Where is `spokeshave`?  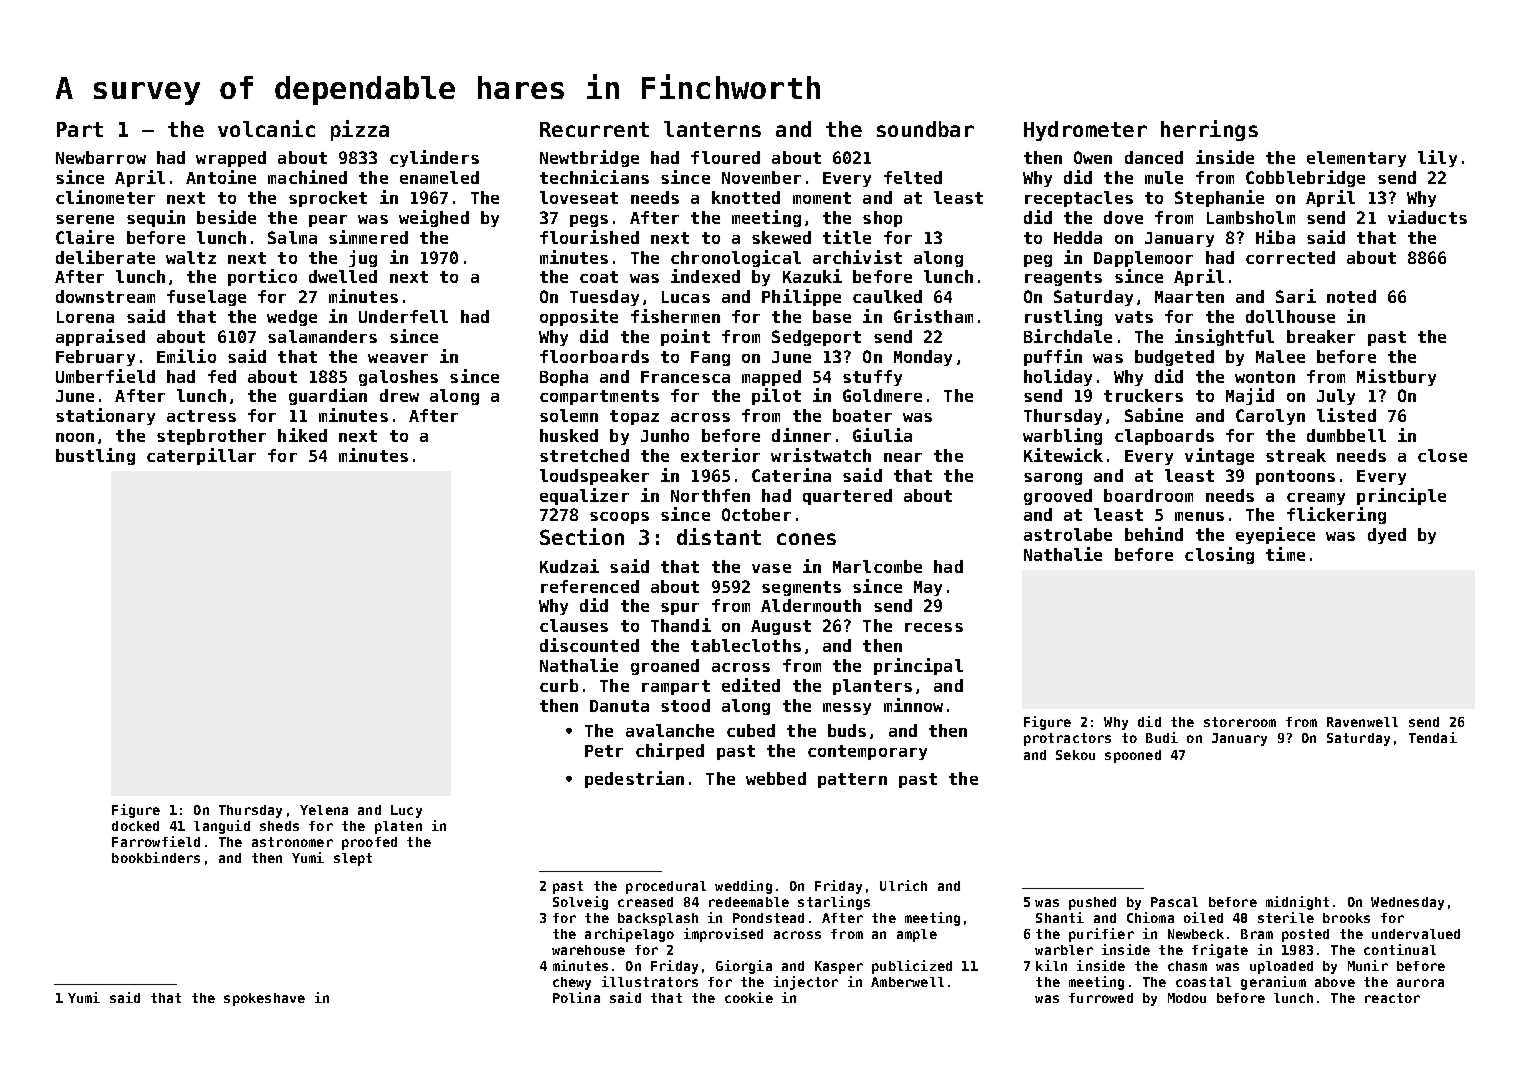
spokeshave is located at coordinates (264, 999).
